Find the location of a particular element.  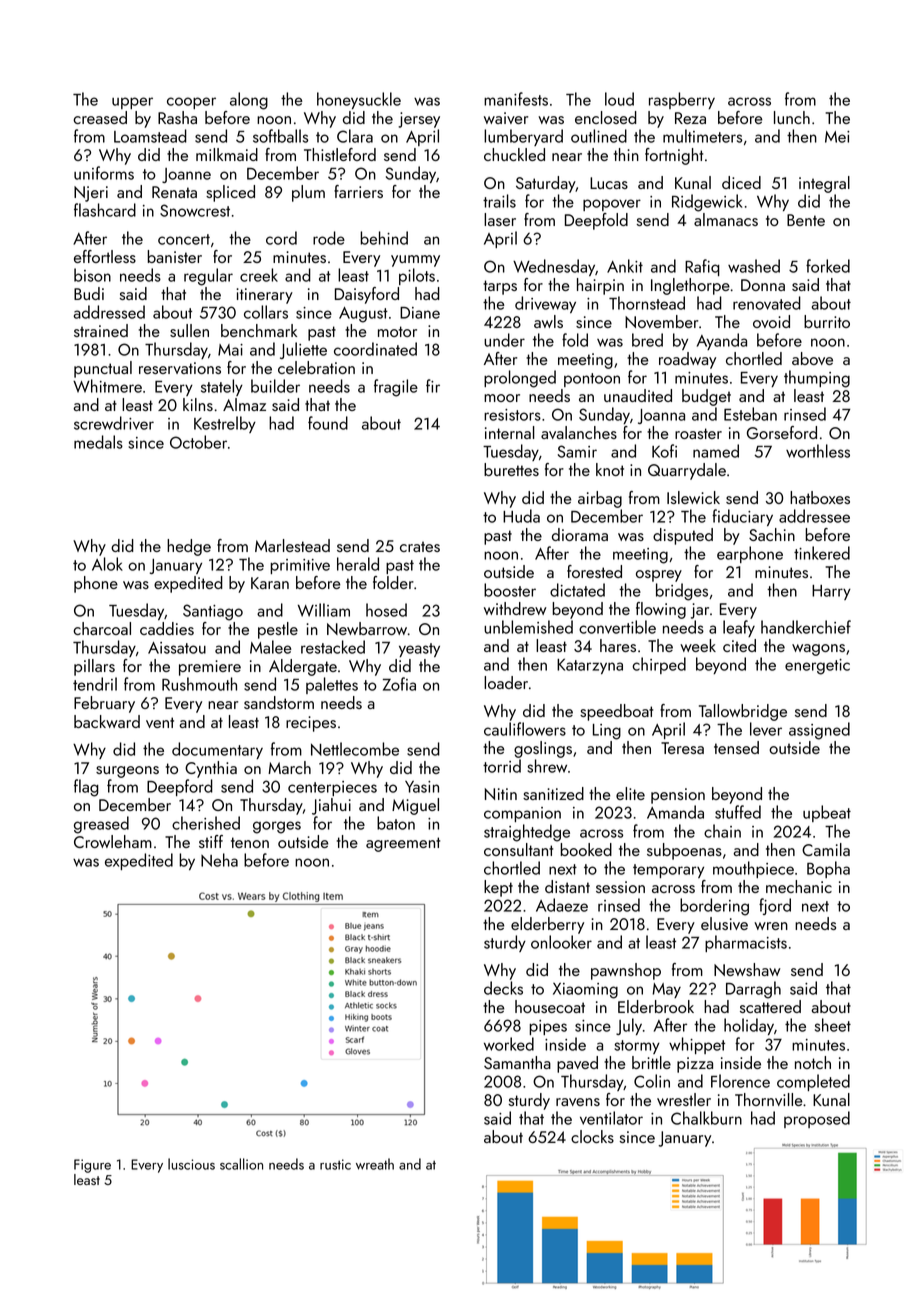

manifests is located at coordinates (516, 99).
